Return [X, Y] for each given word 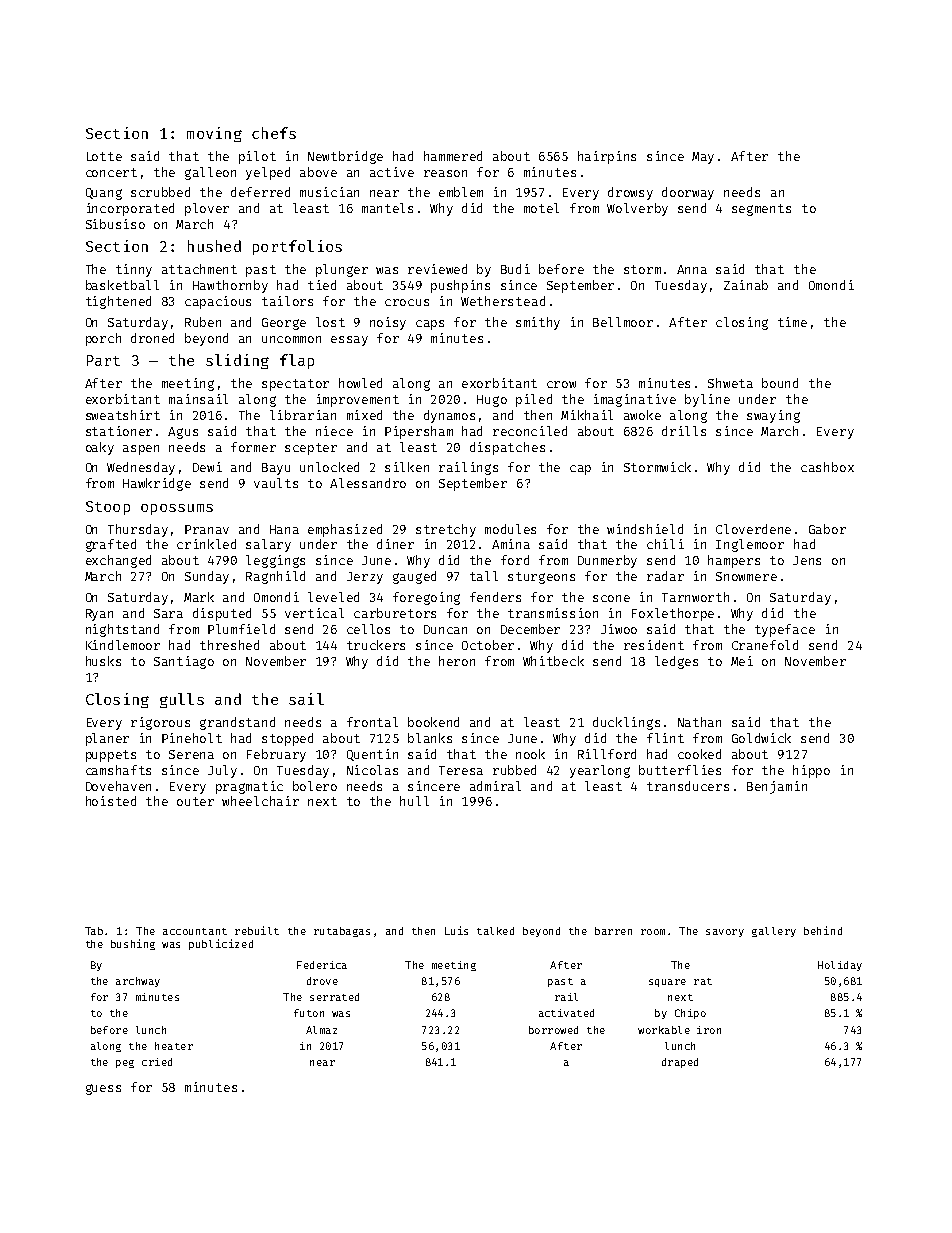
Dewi [207, 467]
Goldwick [761, 738]
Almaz [321, 1030]
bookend [433, 722]
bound [780, 383]
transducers [688, 786]
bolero [315, 786]
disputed [222, 614]
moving [214, 134]
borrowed [553, 1030]
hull [414, 801]
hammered [453, 156]
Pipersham [419, 432]
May [703, 158]
